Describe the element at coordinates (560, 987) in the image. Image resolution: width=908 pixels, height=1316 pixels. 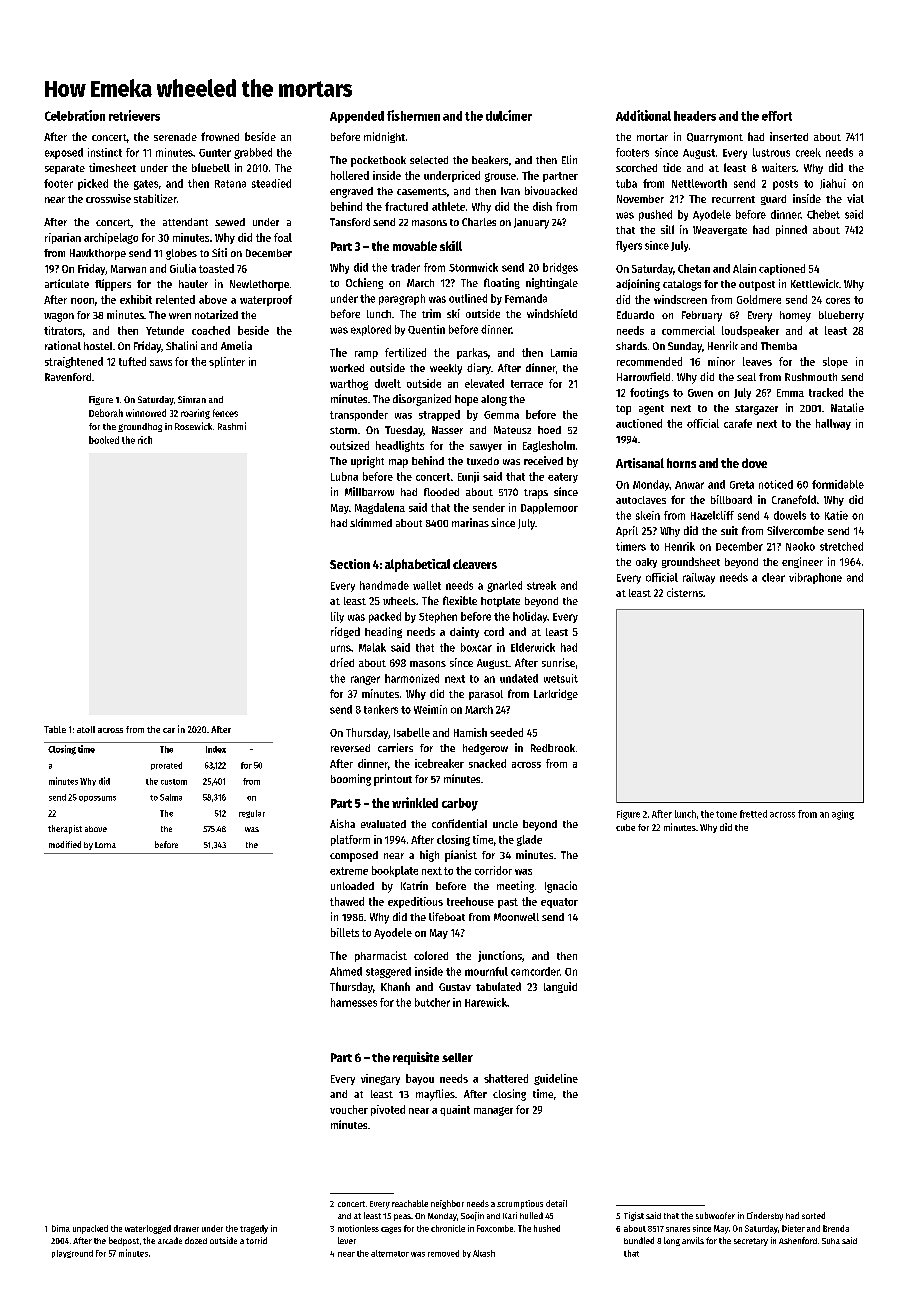
I see `languid` at that location.
